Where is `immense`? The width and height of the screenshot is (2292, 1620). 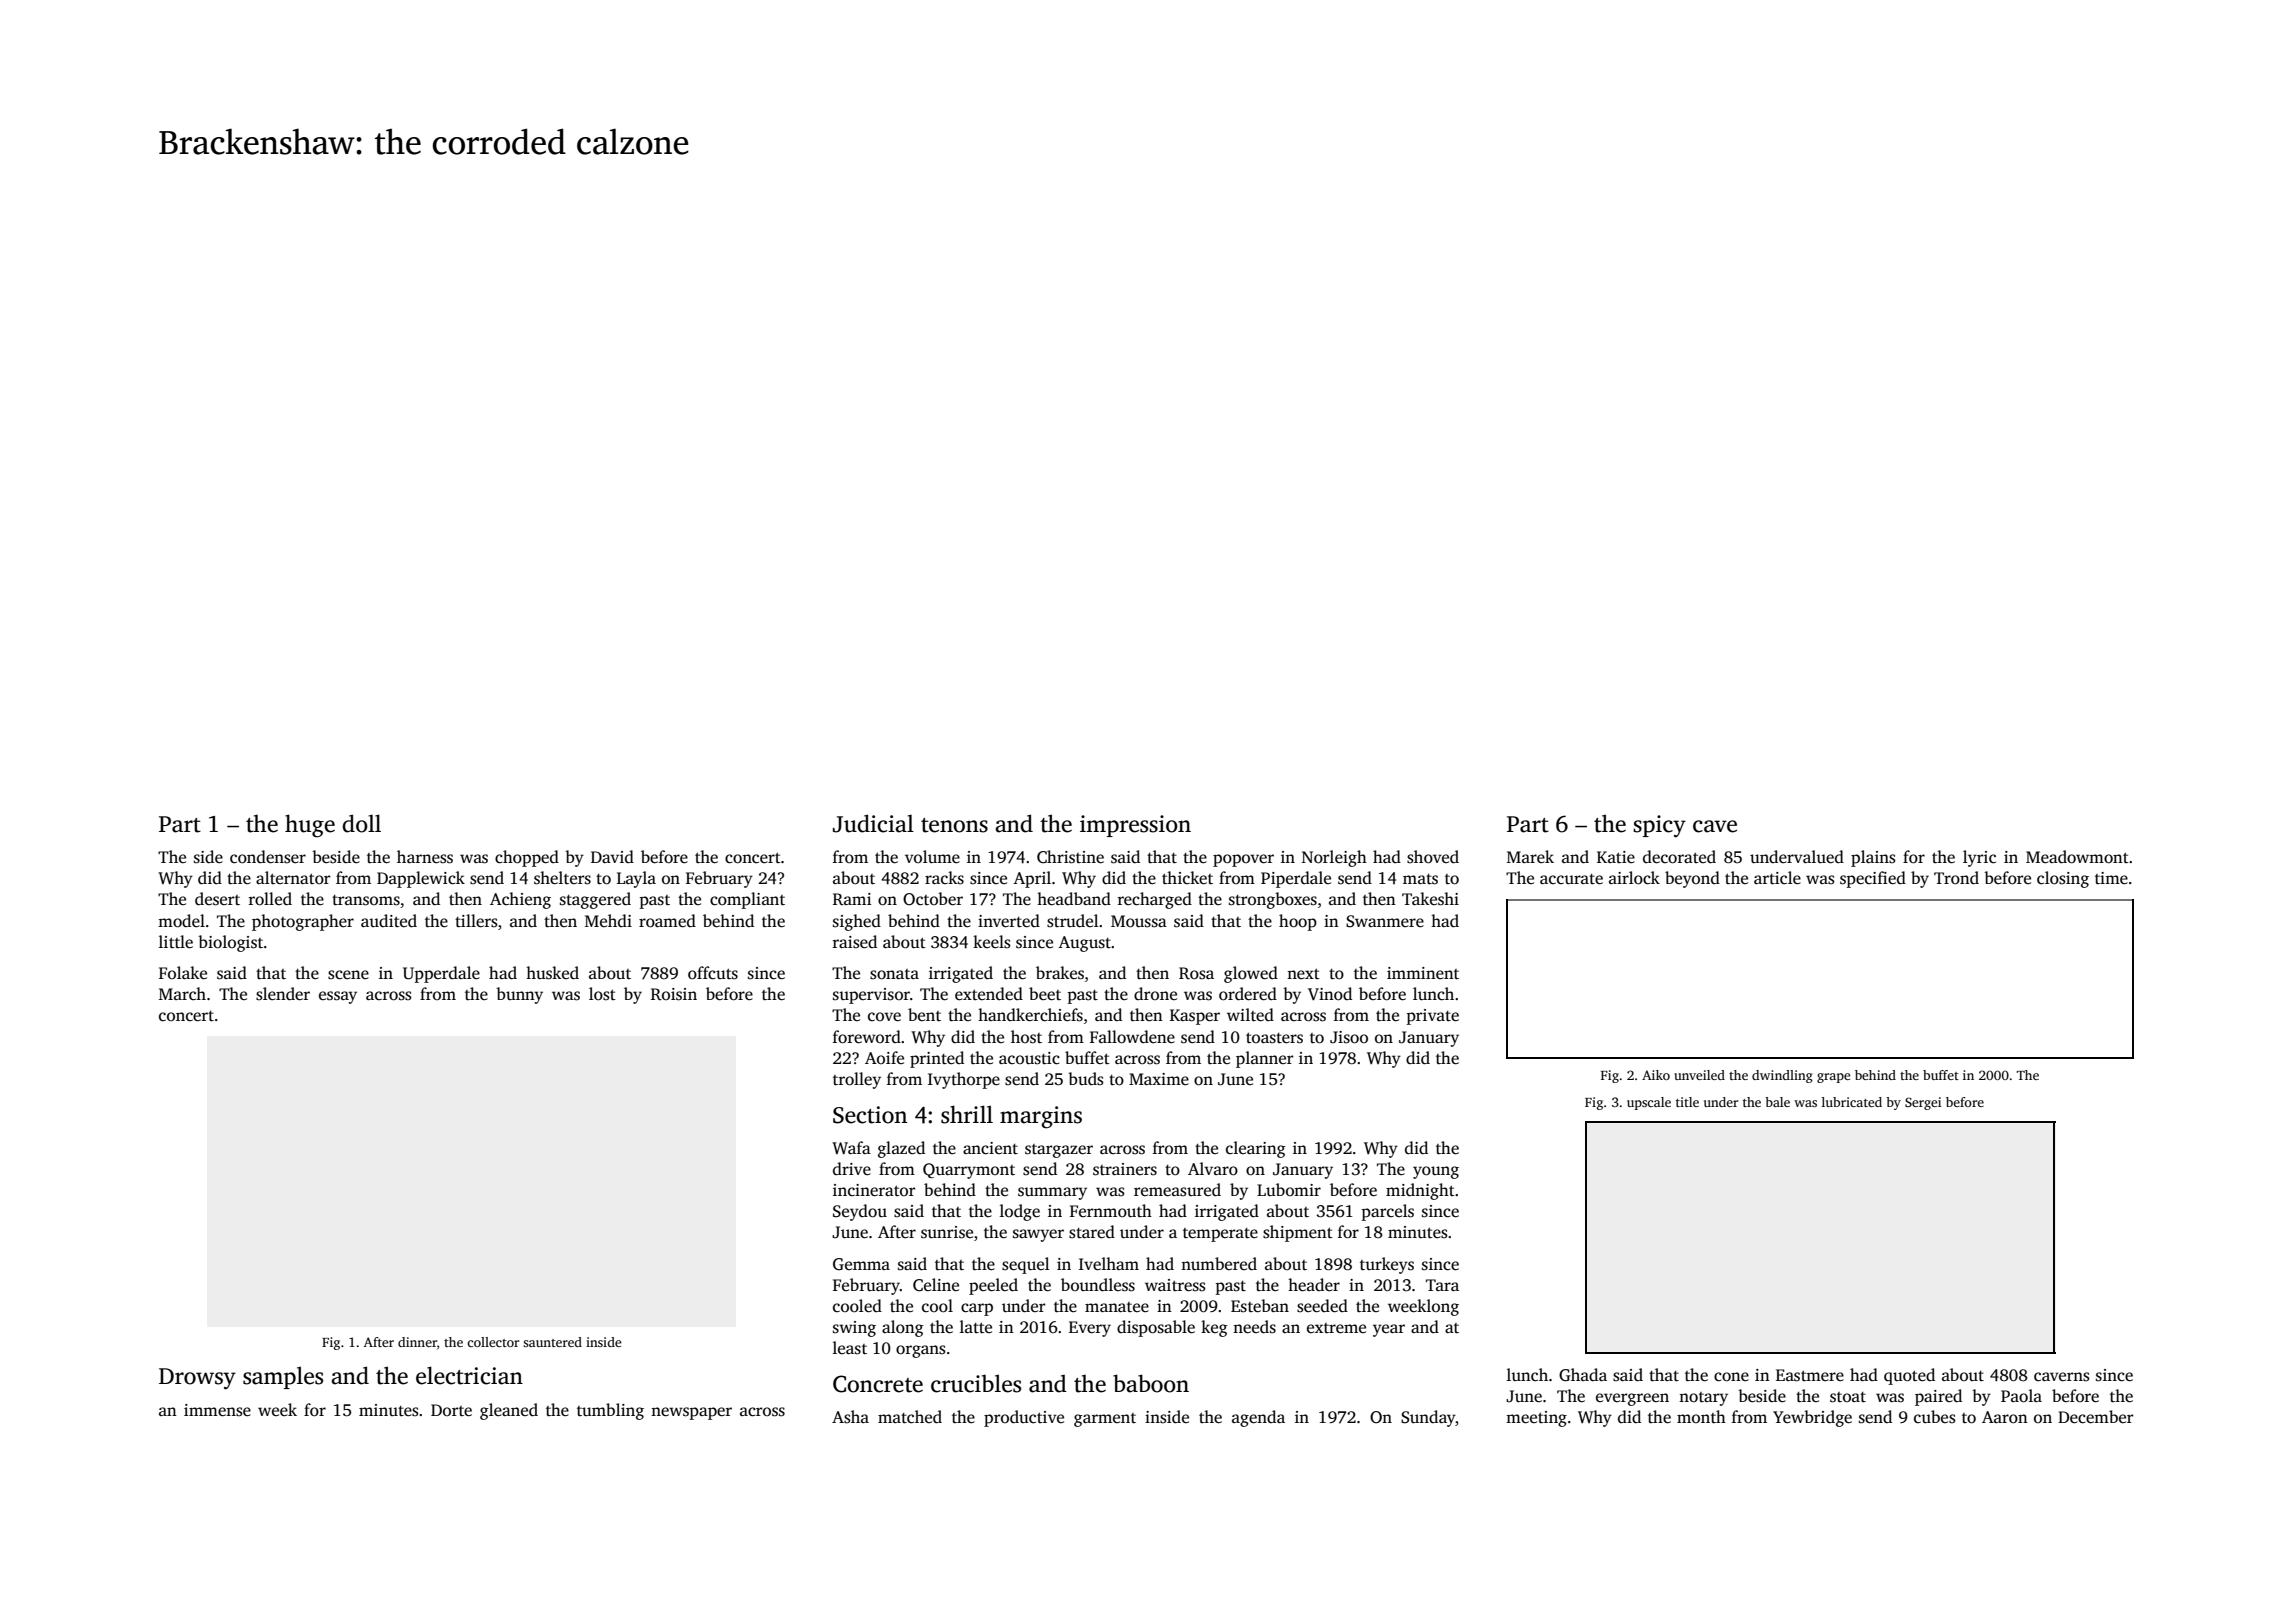 immense is located at coordinates (217, 1410).
